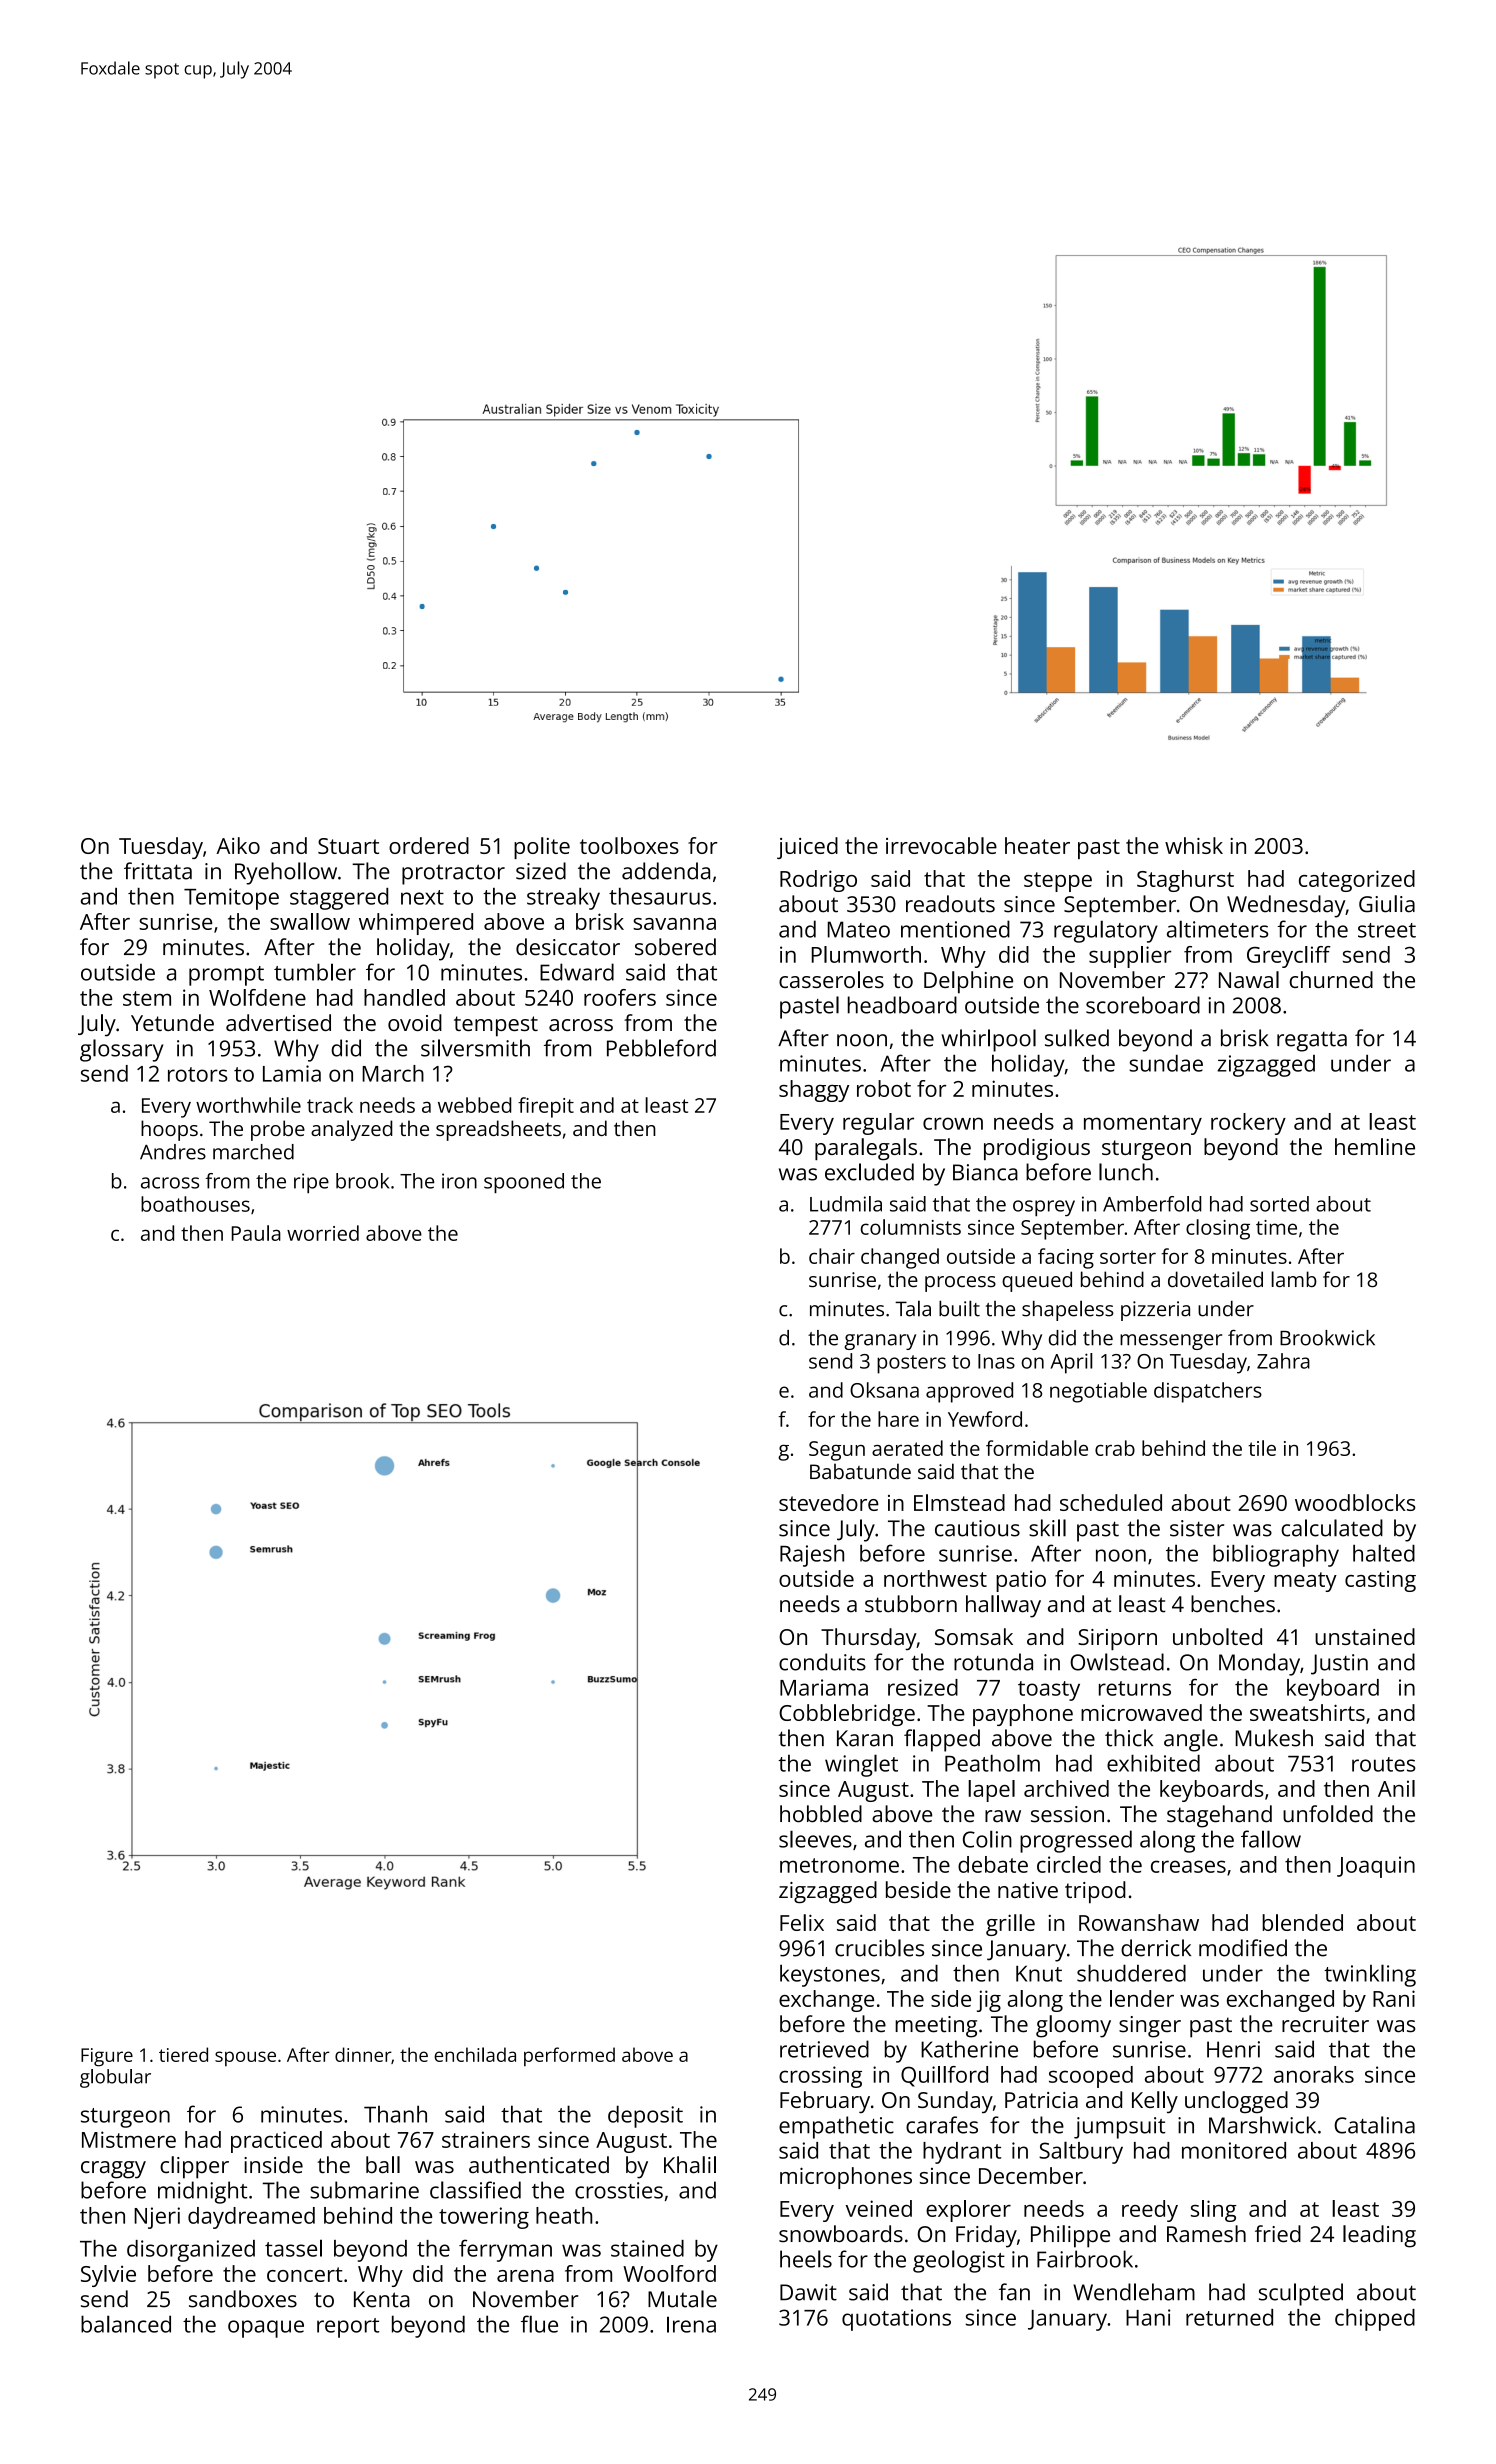 The height and width of the screenshot is (2464, 1496). I want to click on exhibited, so click(1153, 1763).
